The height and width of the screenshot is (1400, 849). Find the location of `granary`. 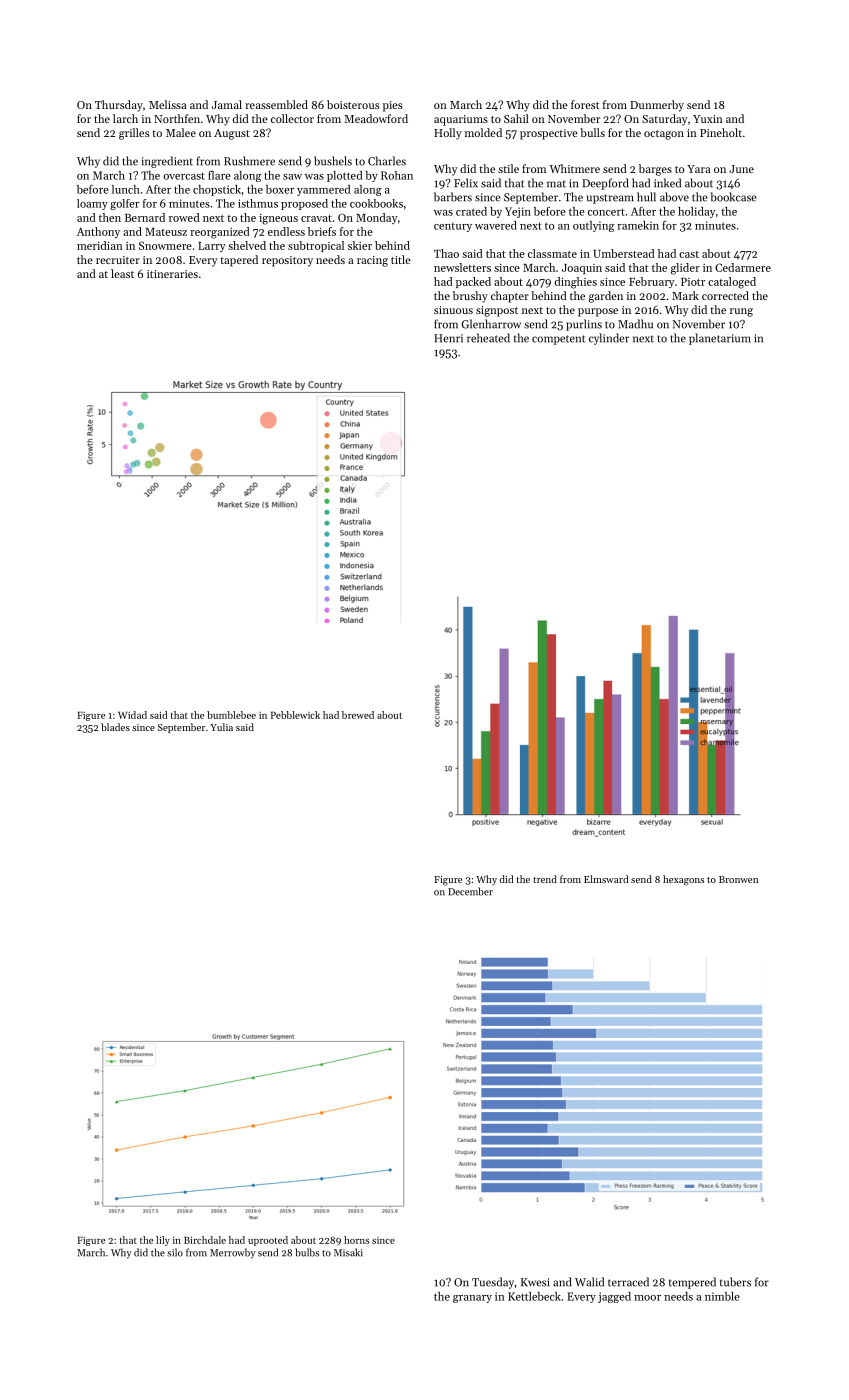

granary is located at coordinates (472, 1299).
